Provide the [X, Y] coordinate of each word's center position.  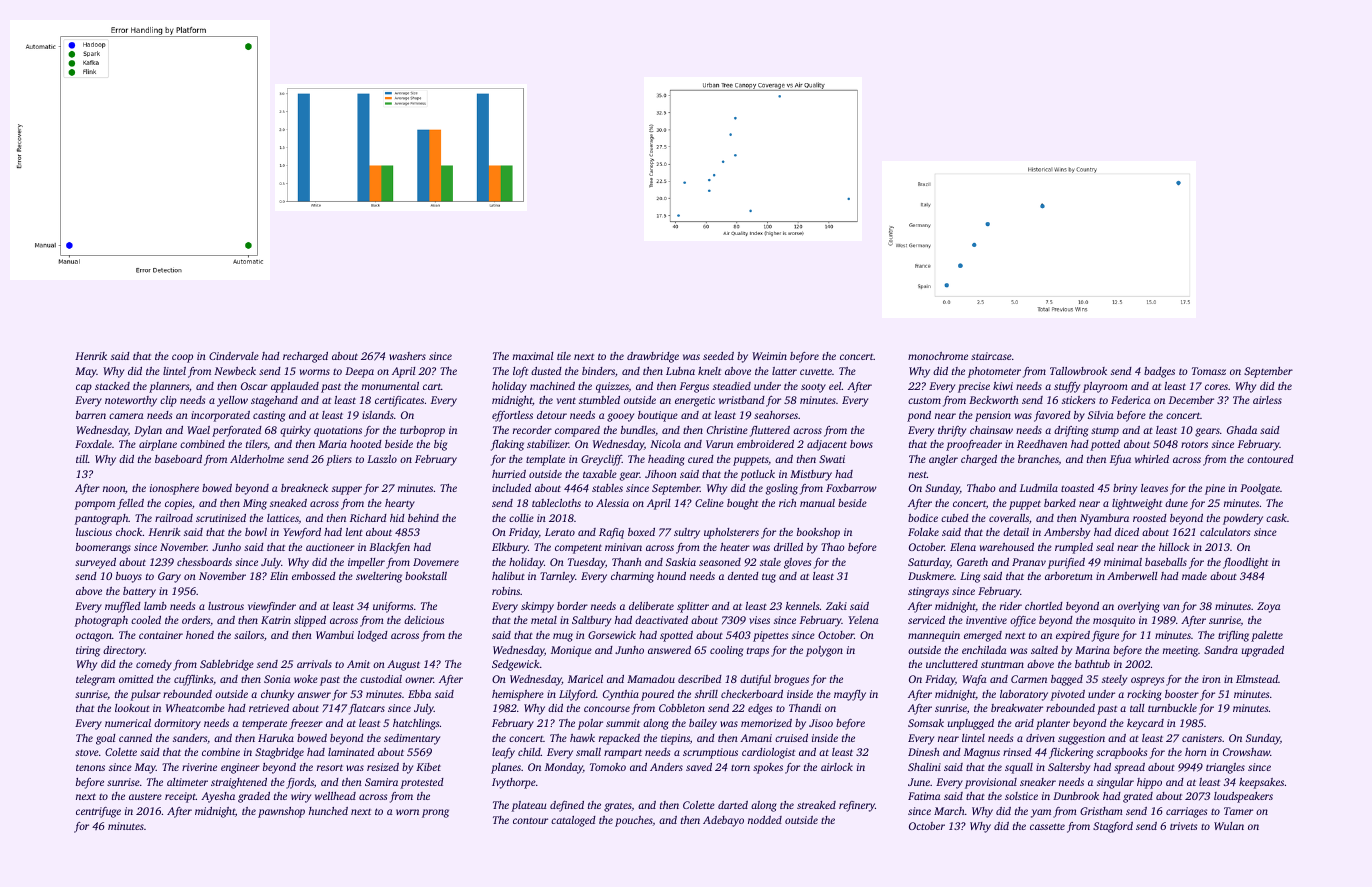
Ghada [1242, 430]
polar [590, 724]
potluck [757, 475]
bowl [256, 532]
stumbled [599, 400]
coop [182, 358]
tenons [90, 767]
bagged [1067, 680]
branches [1038, 459]
